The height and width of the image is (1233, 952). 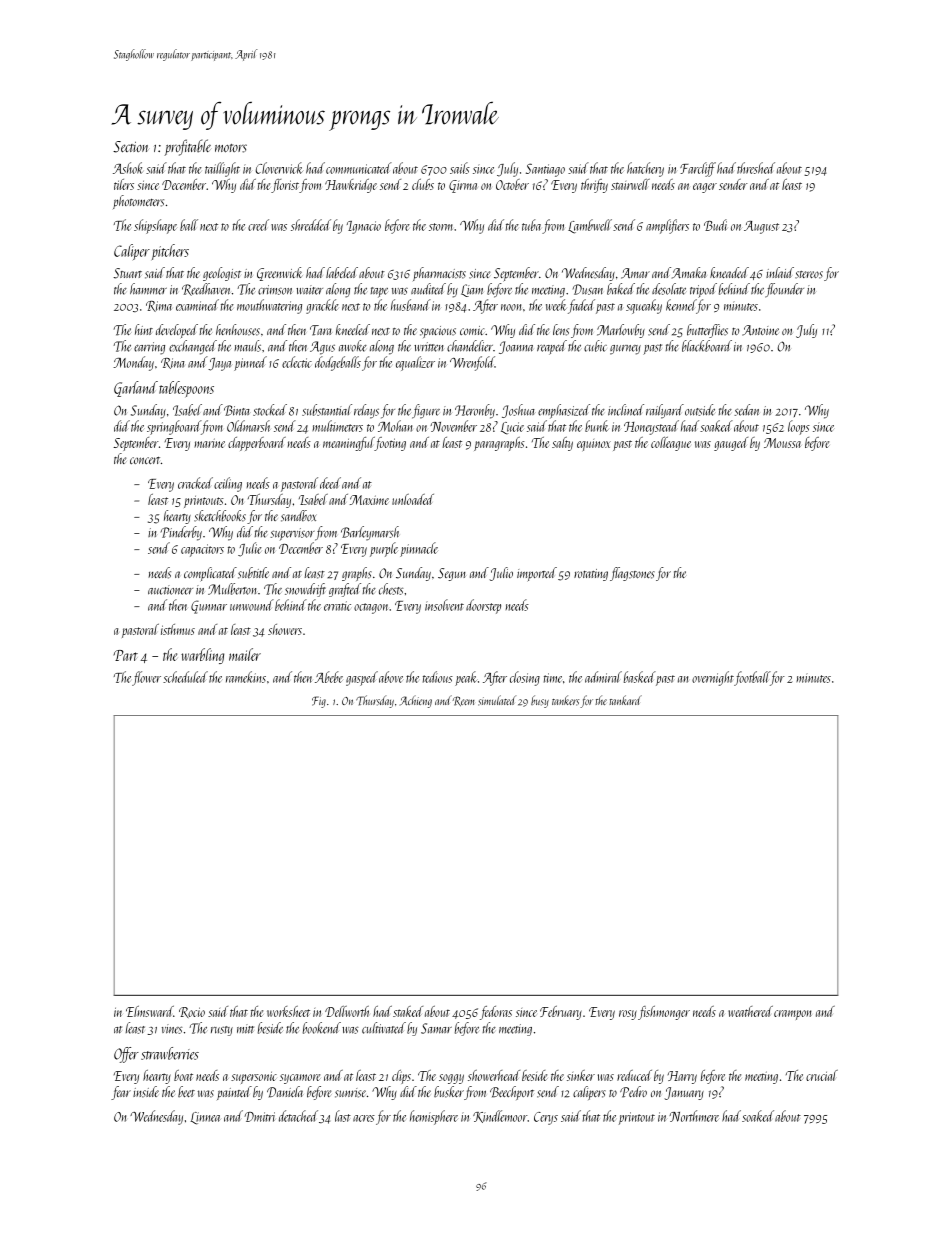 I want to click on insolvent, so click(x=444, y=605).
